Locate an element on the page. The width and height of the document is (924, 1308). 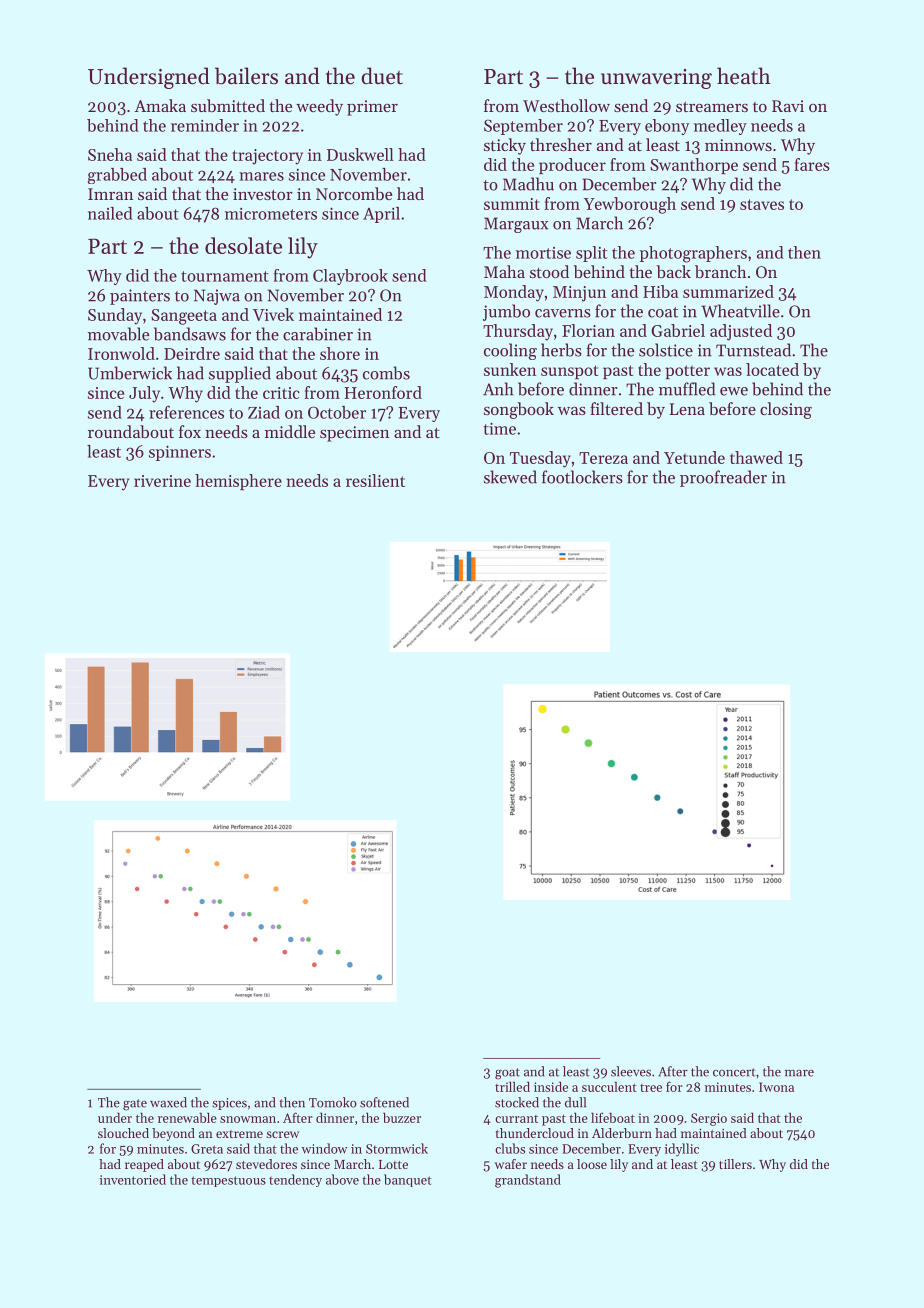
goat is located at coordinates (507, 1074).
